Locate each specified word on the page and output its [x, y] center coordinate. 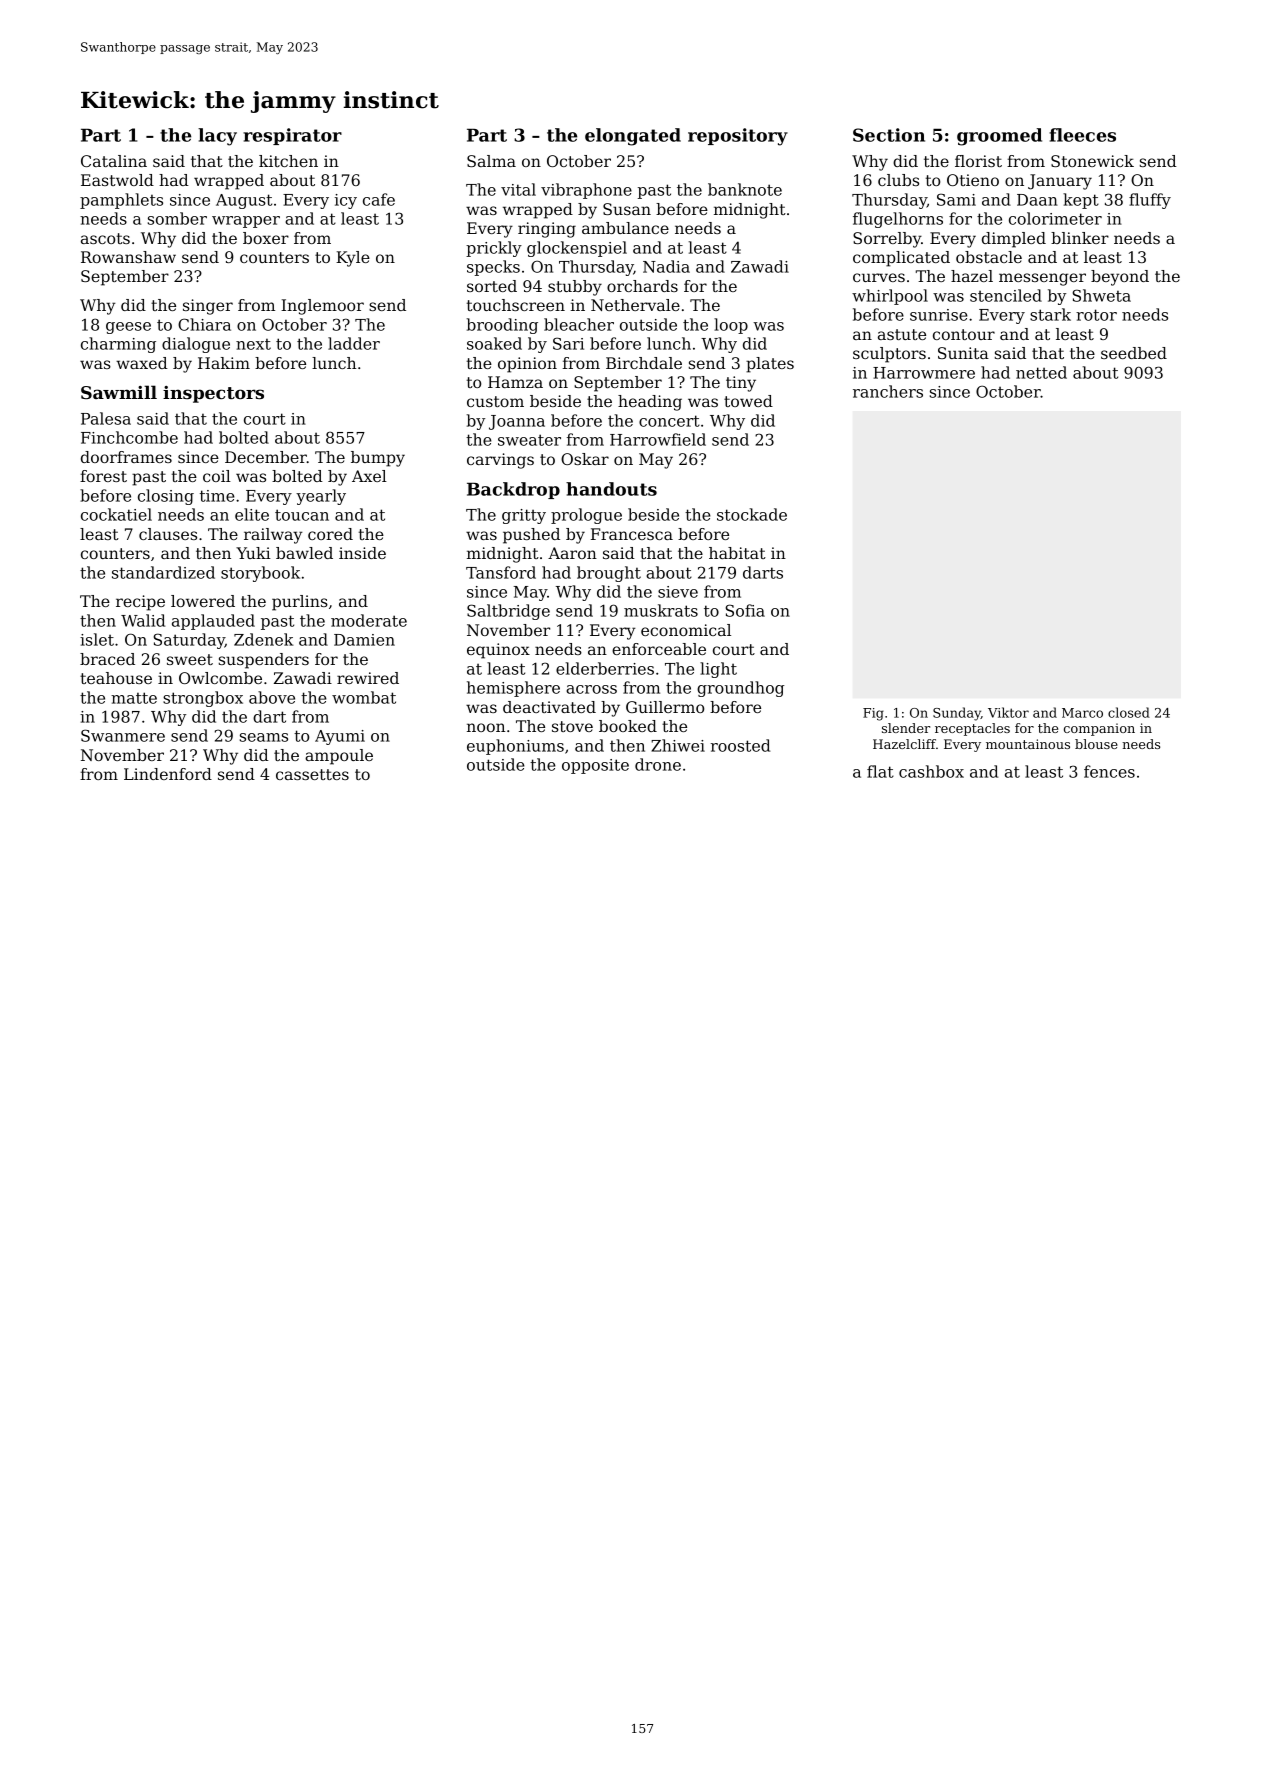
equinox [498, 651]
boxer [266, 238]
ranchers [888, 391]
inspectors [213, 394]
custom [495, 401]
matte [134, 698]
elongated [633, 137]
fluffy [1150, 201]
